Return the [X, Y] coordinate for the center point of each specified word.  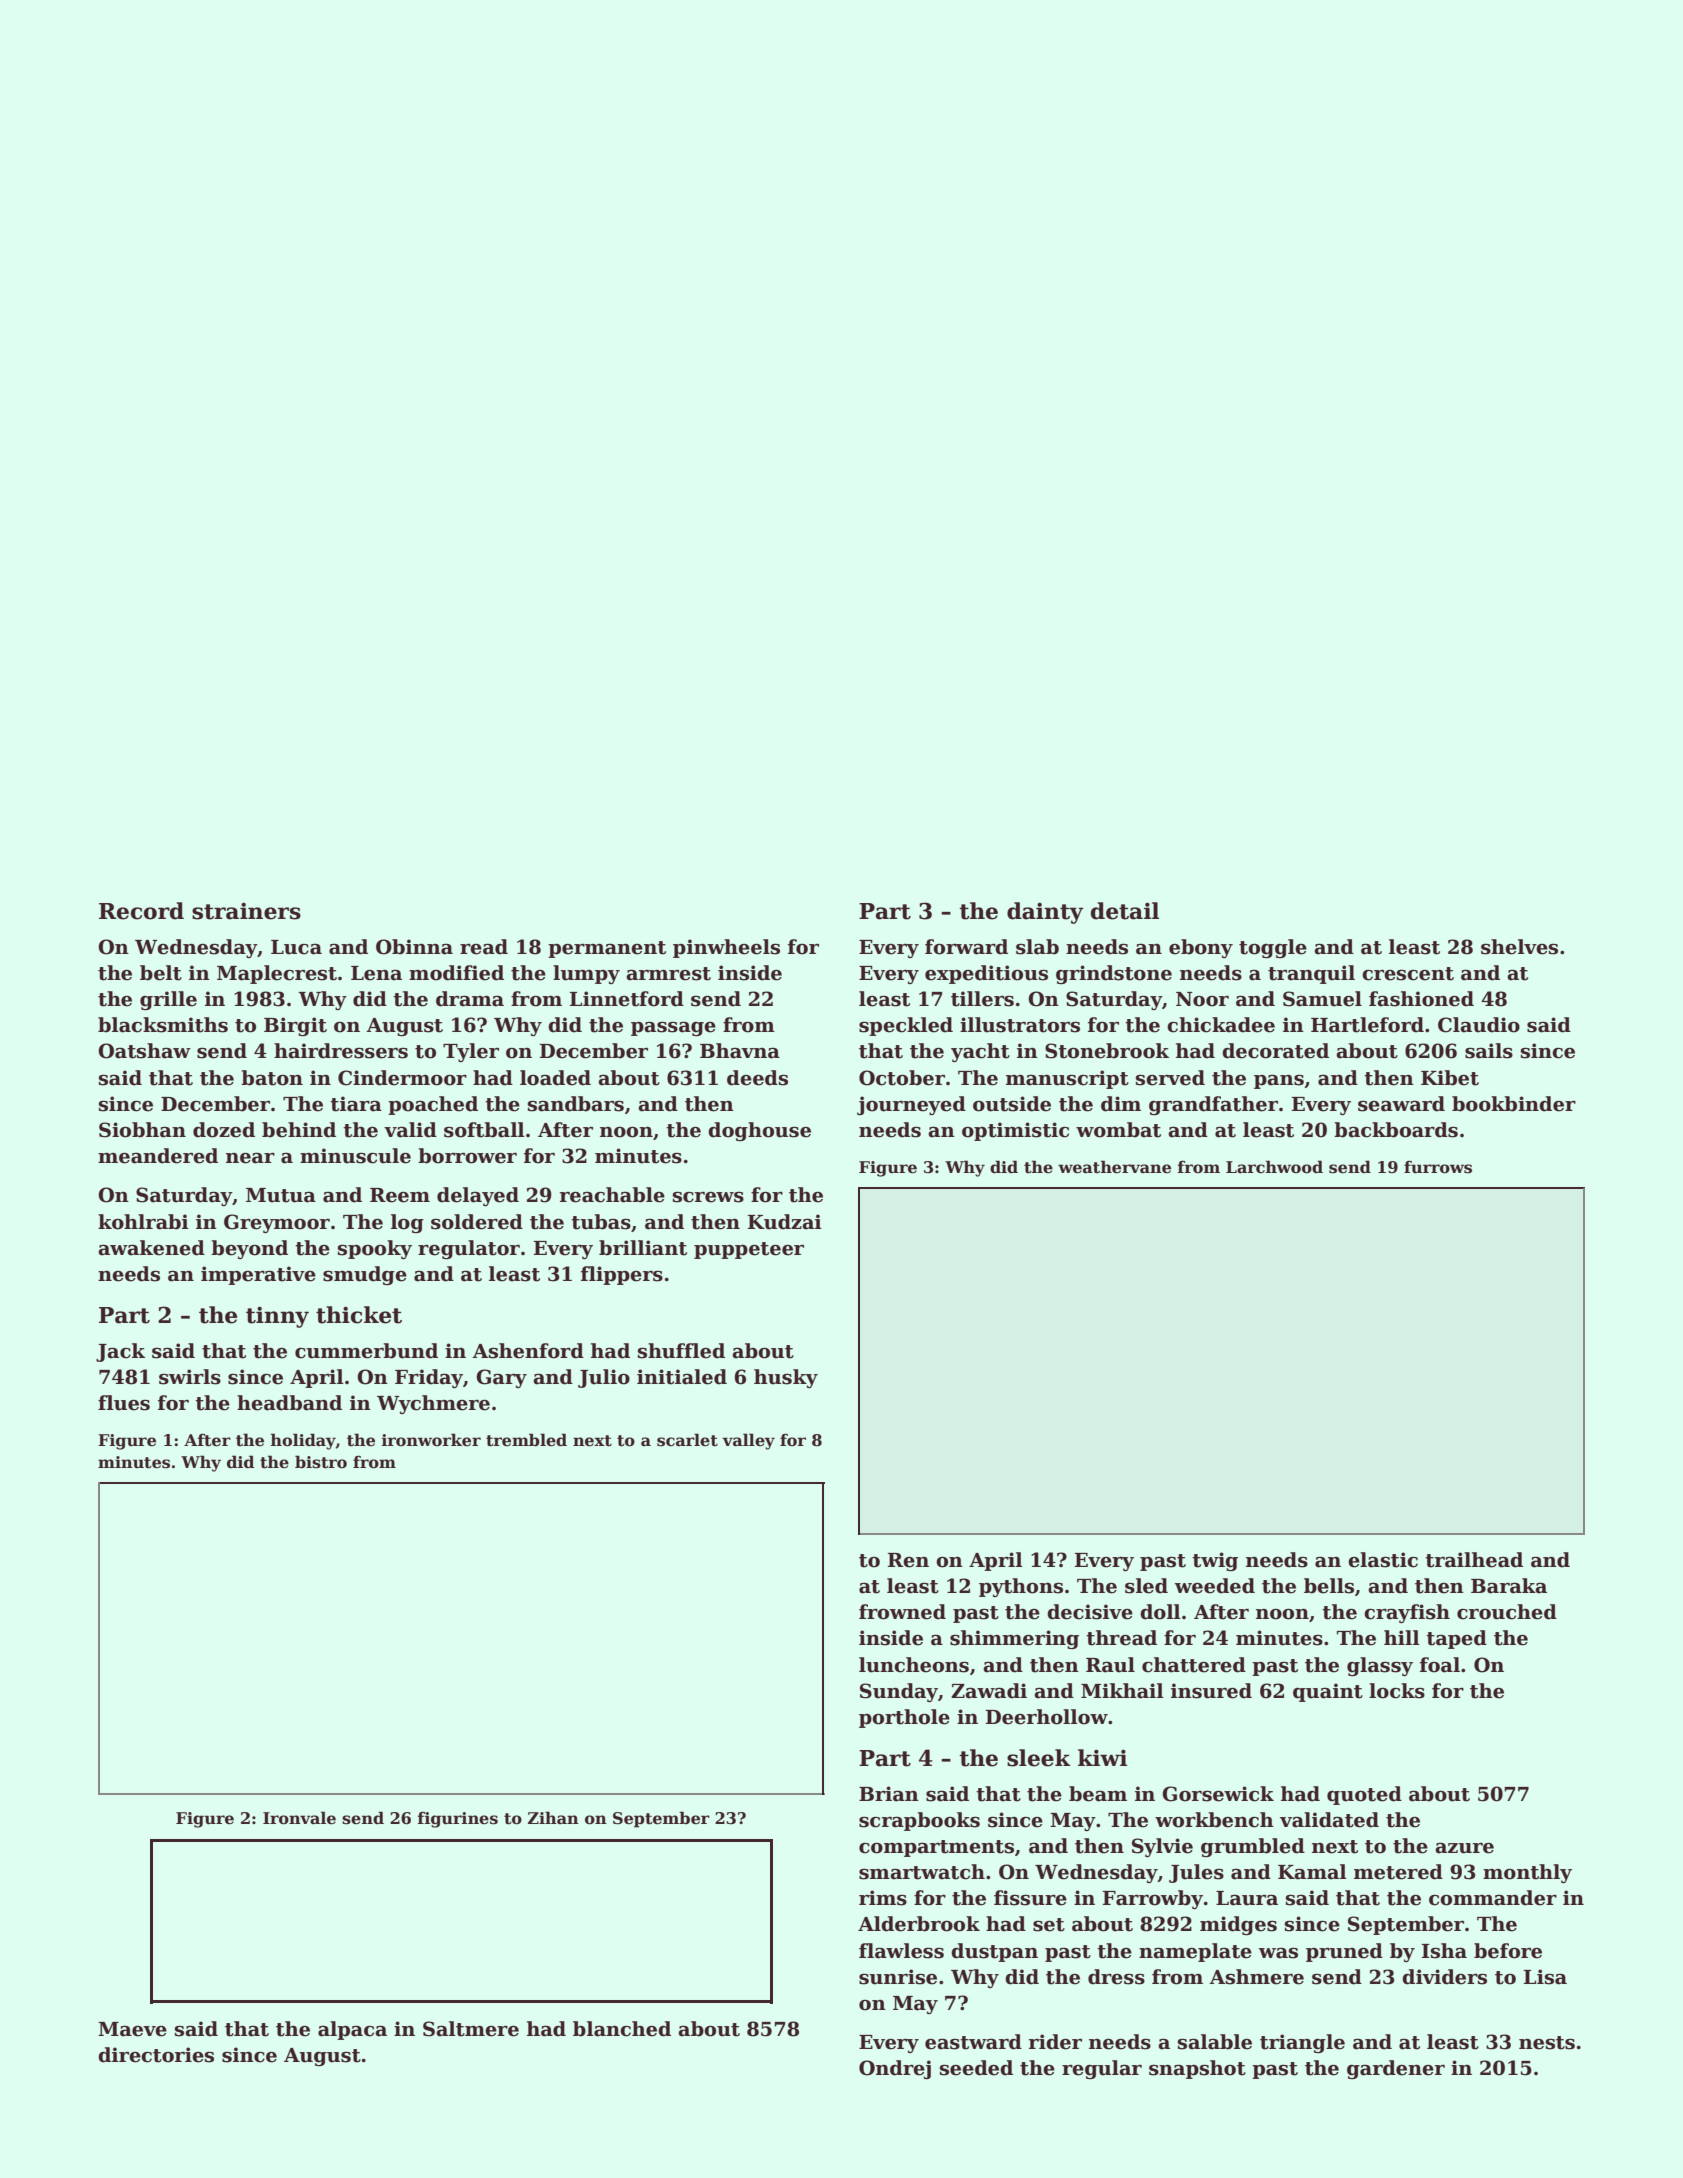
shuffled [681, 1351]
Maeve [132, 2029]
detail [1125, 911]
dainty [1045, 913]
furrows [1438, 1167]
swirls [190, 1377]
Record [141, 911]
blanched [622, 2029]
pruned [1344, 1952]
